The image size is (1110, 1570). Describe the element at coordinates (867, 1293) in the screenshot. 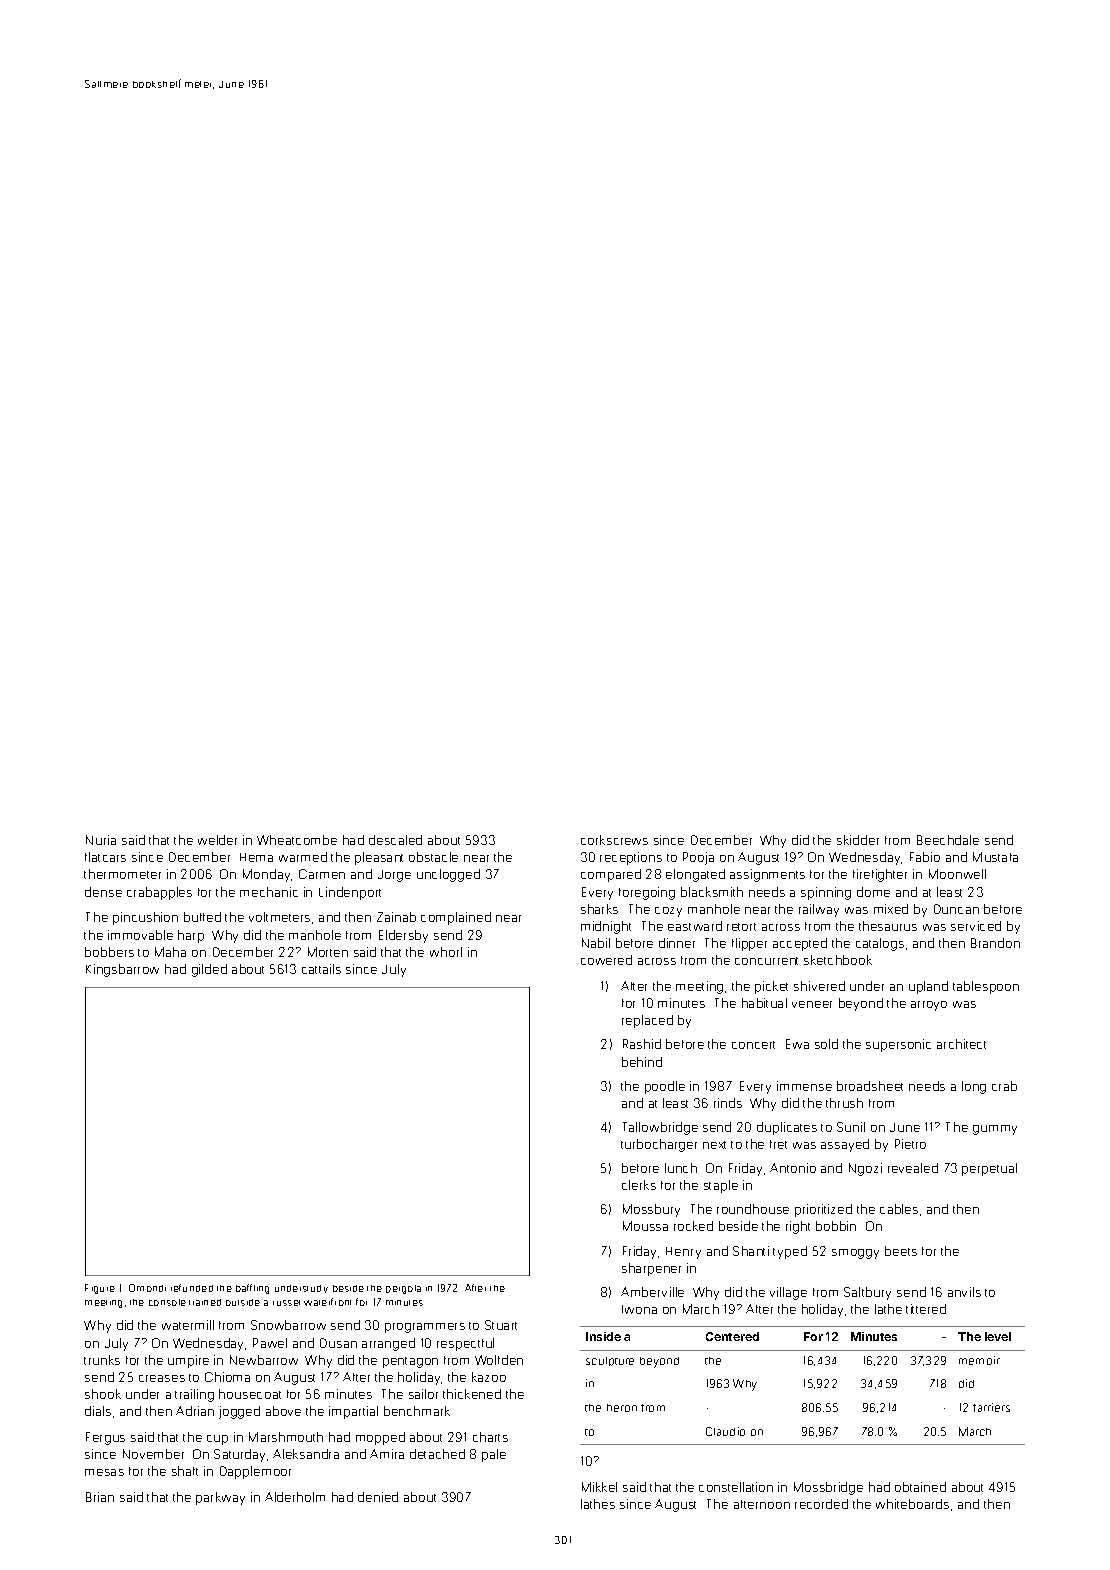

I see `Saltbury` at that location.
